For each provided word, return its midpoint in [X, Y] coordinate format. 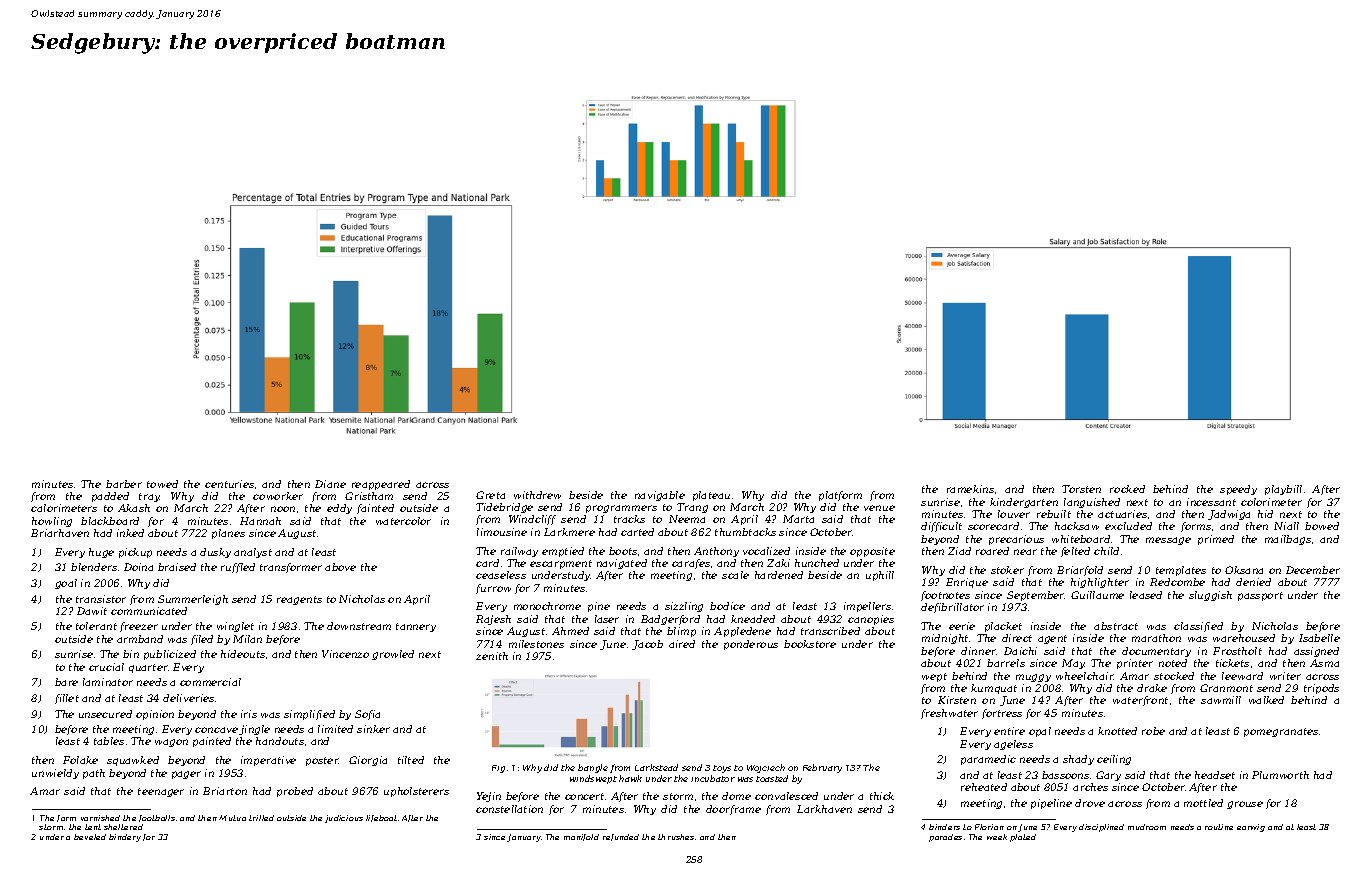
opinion [155, 715]
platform [840, 496]
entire [1009, 731]
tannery [416, 627]
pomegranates [1281, 732]
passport [1260, 596]
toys [722, 769]
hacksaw [1077, 526]
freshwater [949, 714]
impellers [867, 607]
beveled [90, 837]
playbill [1283, 490]
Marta [798, 519]
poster [322, 761]
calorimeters [64, 508]
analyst [253, 553]
